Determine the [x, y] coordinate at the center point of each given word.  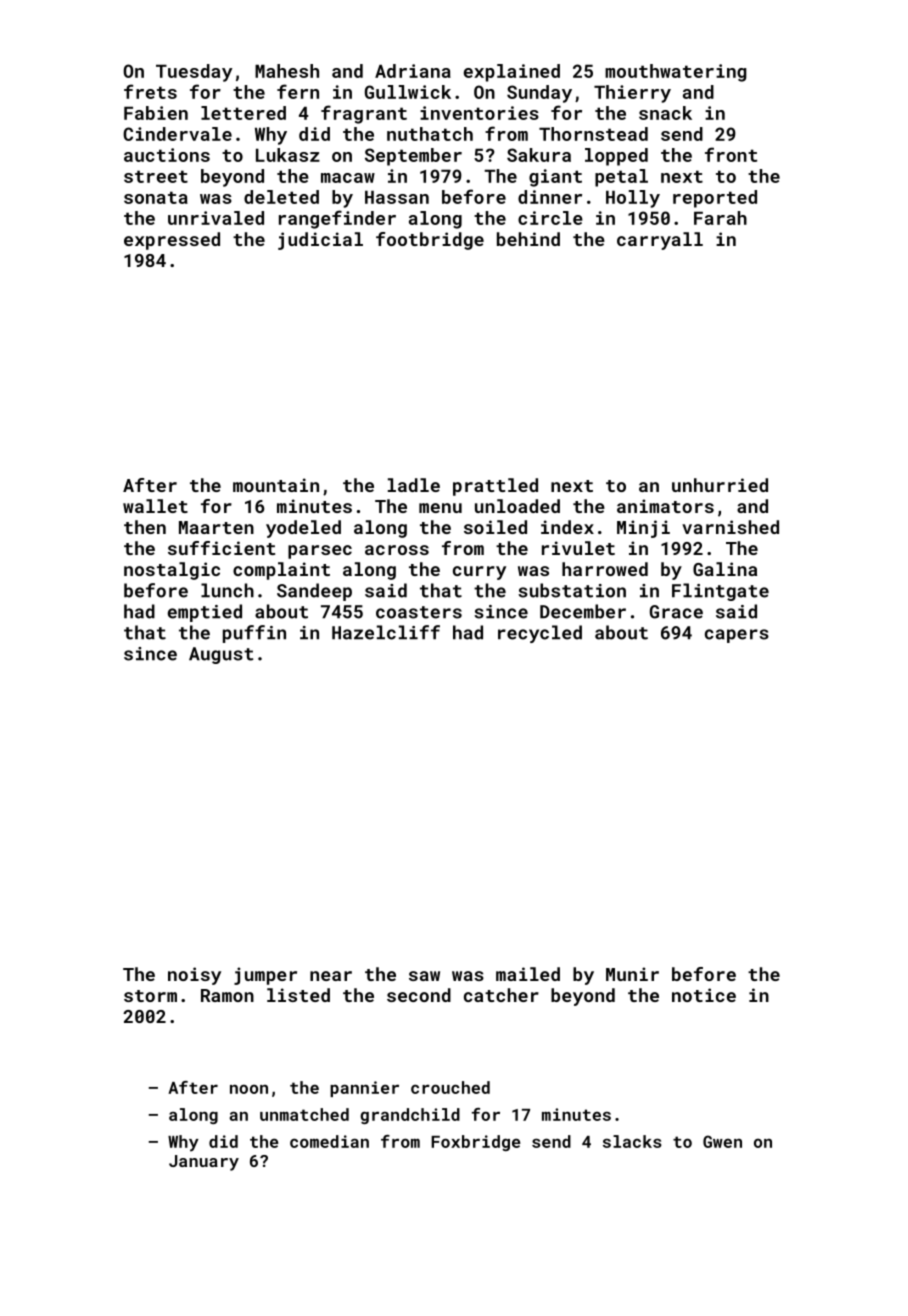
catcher [501, 995]
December [583, 611]
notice [704, 995]
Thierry [632, 94]
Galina [725, 569]
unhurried [720, 485]
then [145, 527]
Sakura [539, 155]
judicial [320, 241]
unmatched [304, 1114]
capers [737, 636]
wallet [155, 506]
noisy [194, 976]
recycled [540, 634]
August [221, 655]
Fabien [156, 113]
